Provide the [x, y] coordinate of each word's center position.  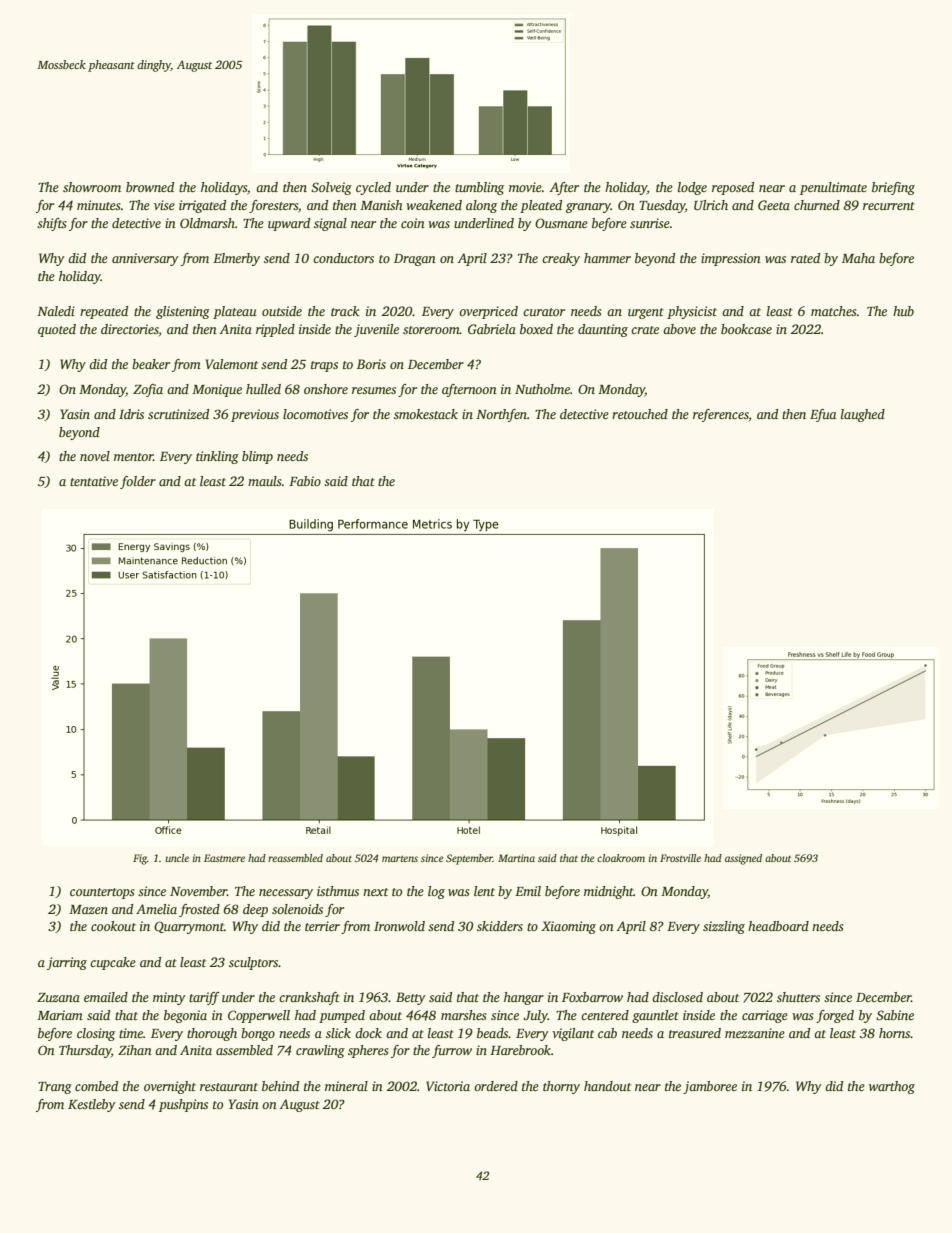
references [721, 415]
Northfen [501, 415]
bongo [258, 1034]
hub [903, 311]
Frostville [680, 858]
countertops [102, 893]
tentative [94, 481]
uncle [177, 858]
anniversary [145, 259]
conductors [343, 258]
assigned [743, 859]
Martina [516, 858]
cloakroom [621, 858]
